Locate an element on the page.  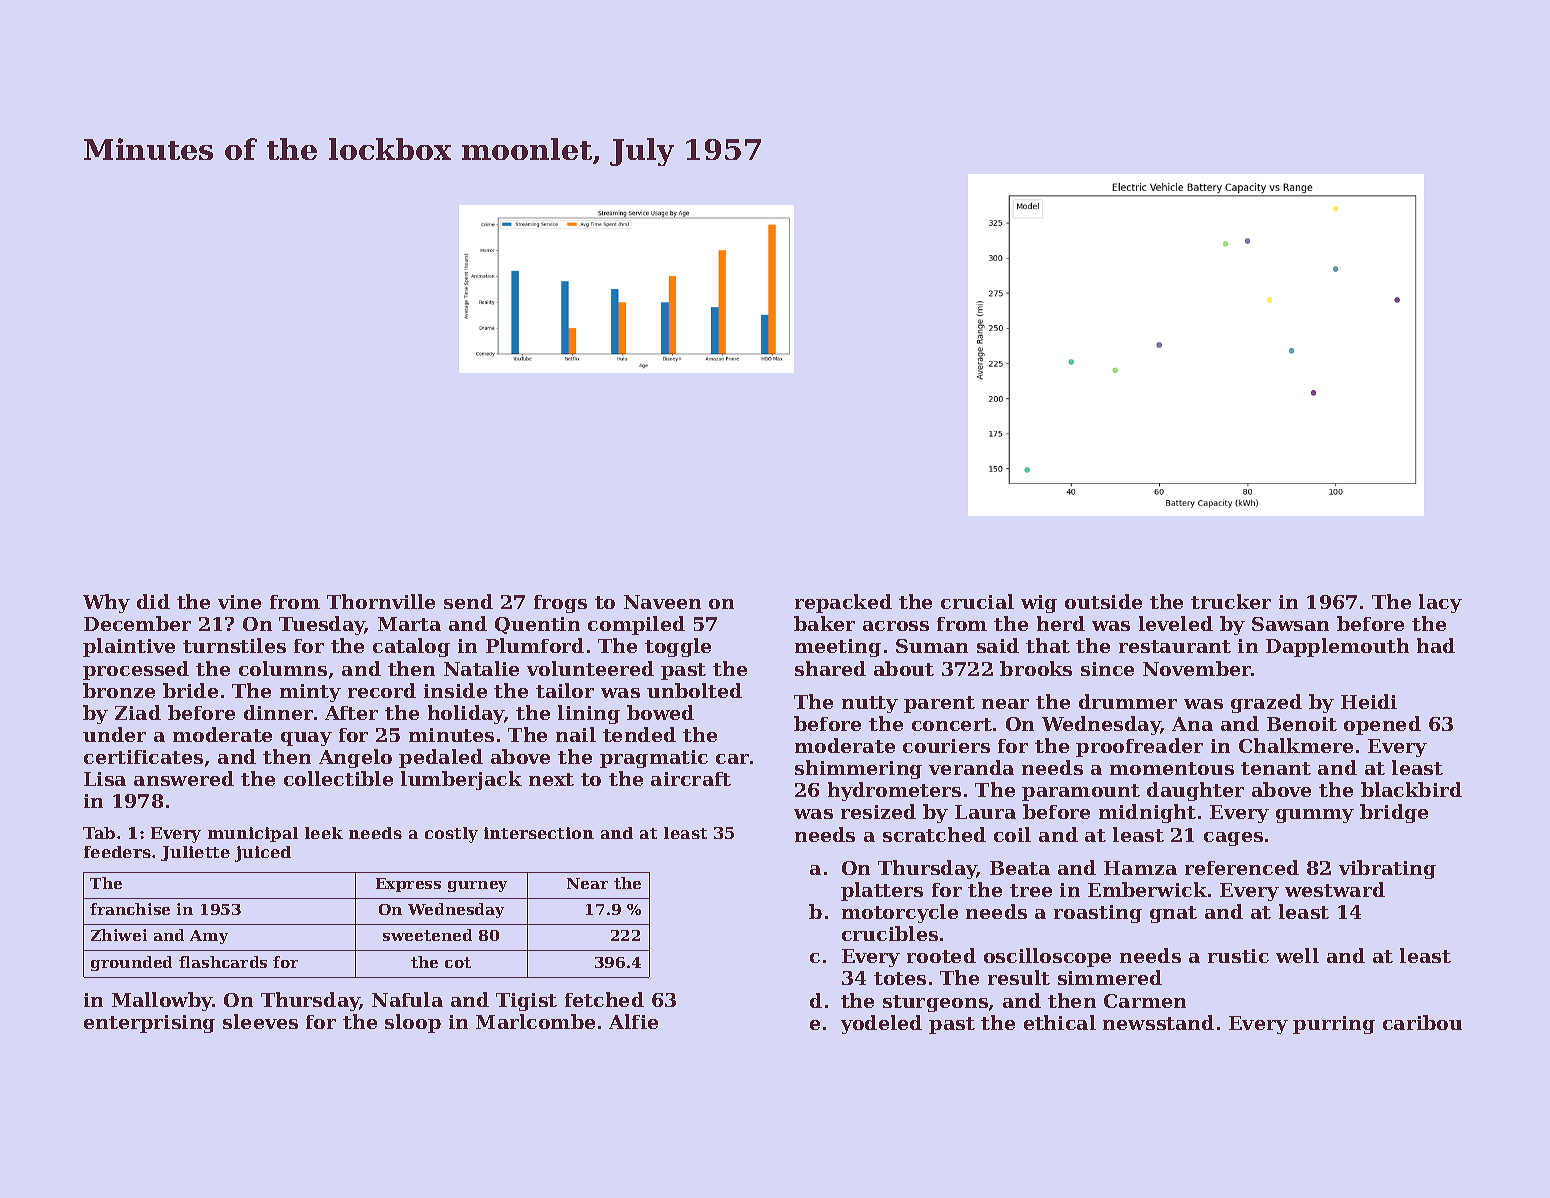
totes is located at coordinates (900, 978).
